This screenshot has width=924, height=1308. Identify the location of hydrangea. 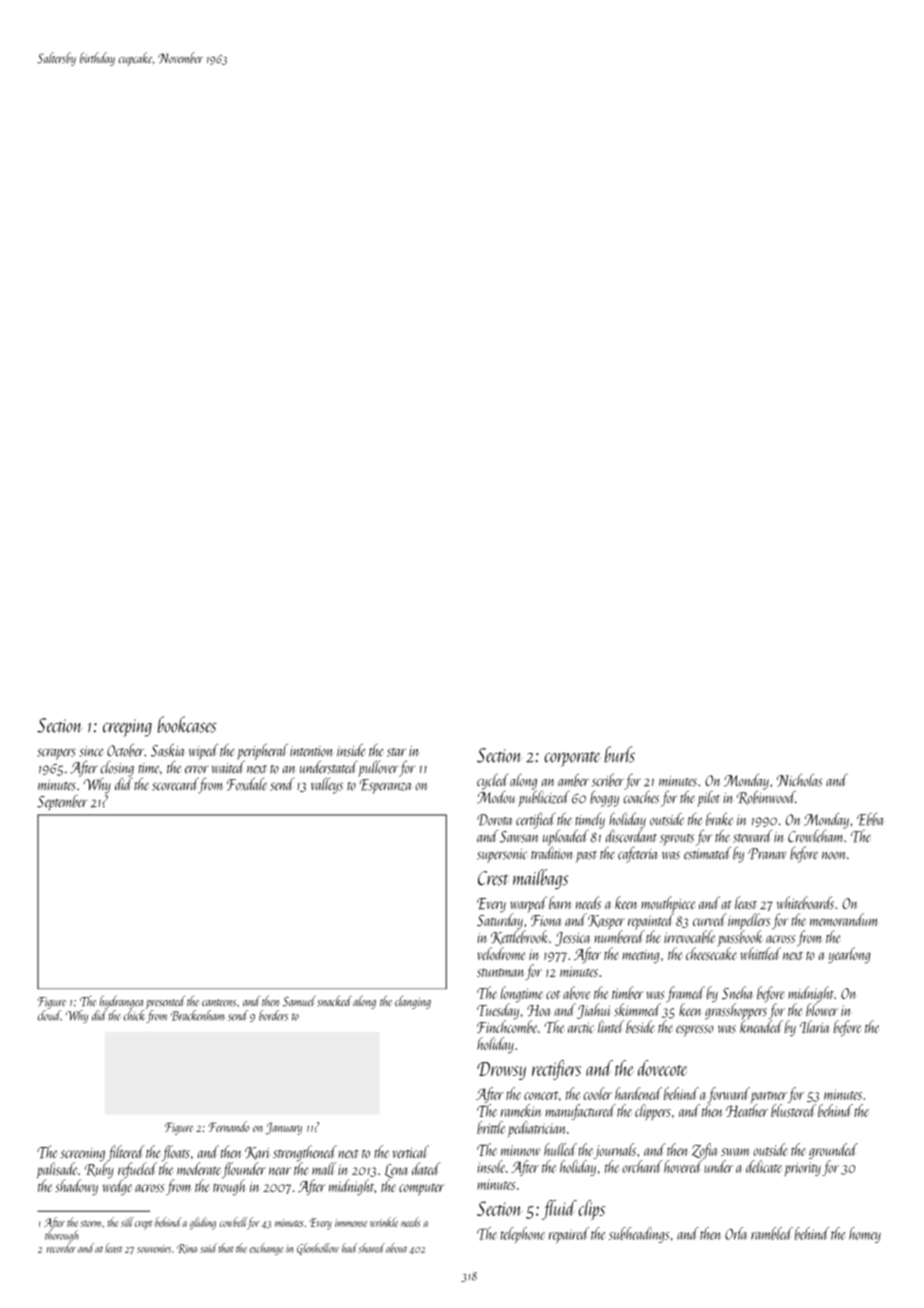
(121, 1002).
